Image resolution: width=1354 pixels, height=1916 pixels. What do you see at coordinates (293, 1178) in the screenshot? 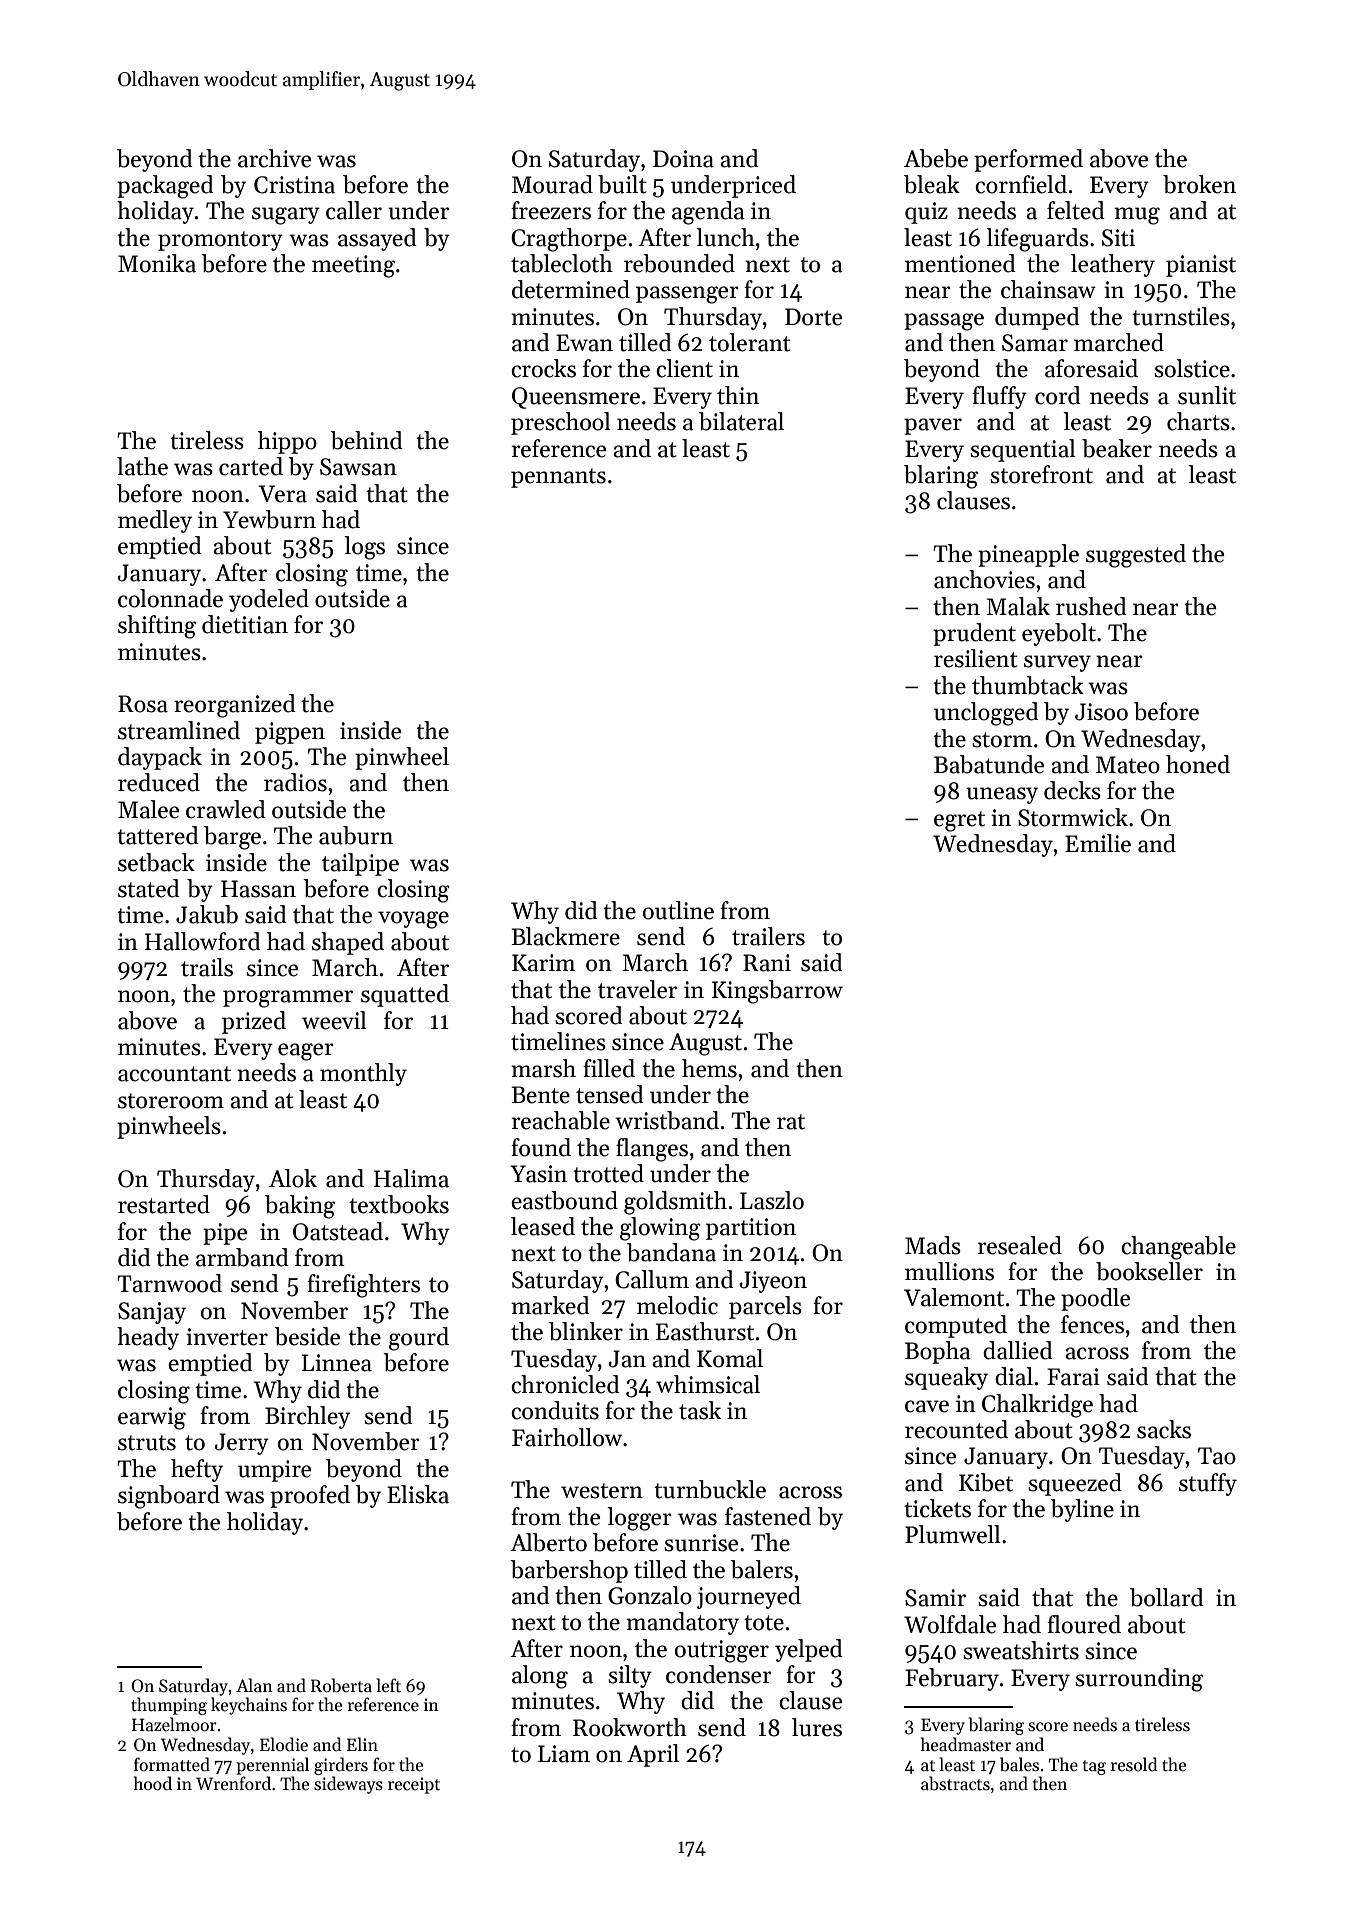
I see `Alok` at bounding box center [293, 1178].
